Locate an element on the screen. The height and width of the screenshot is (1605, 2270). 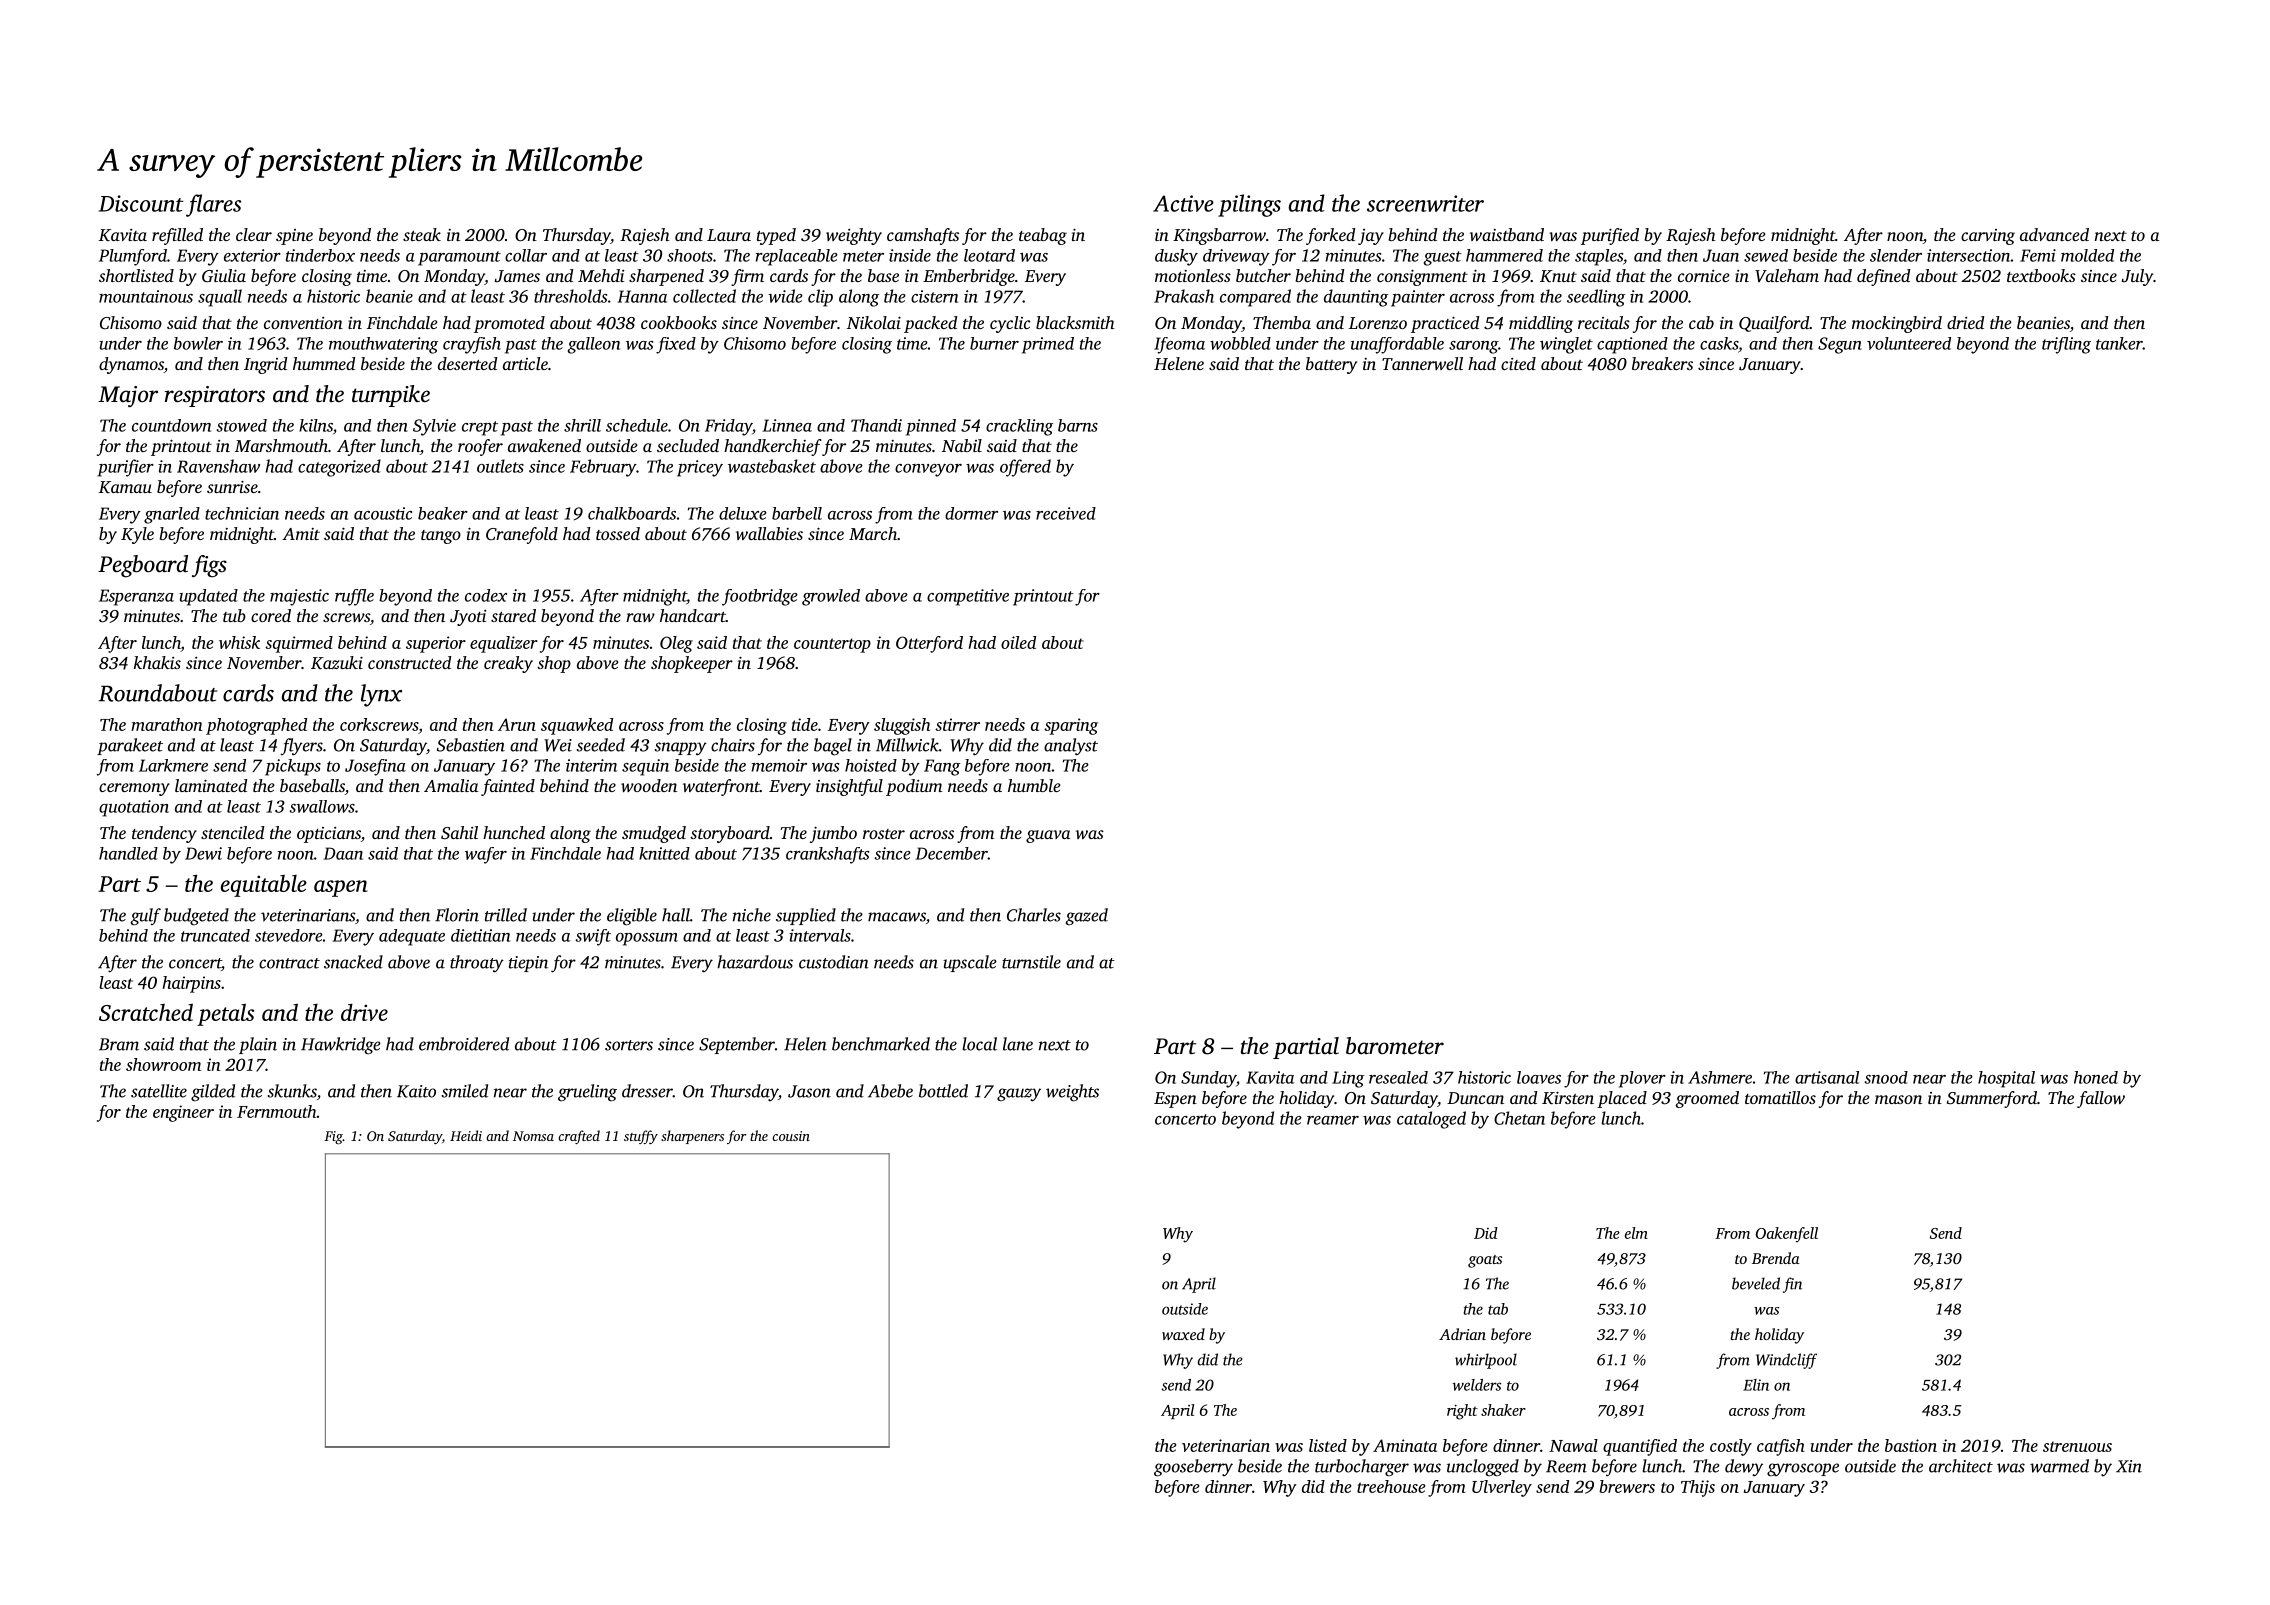
Active is located at coordinates (1183, 203).
